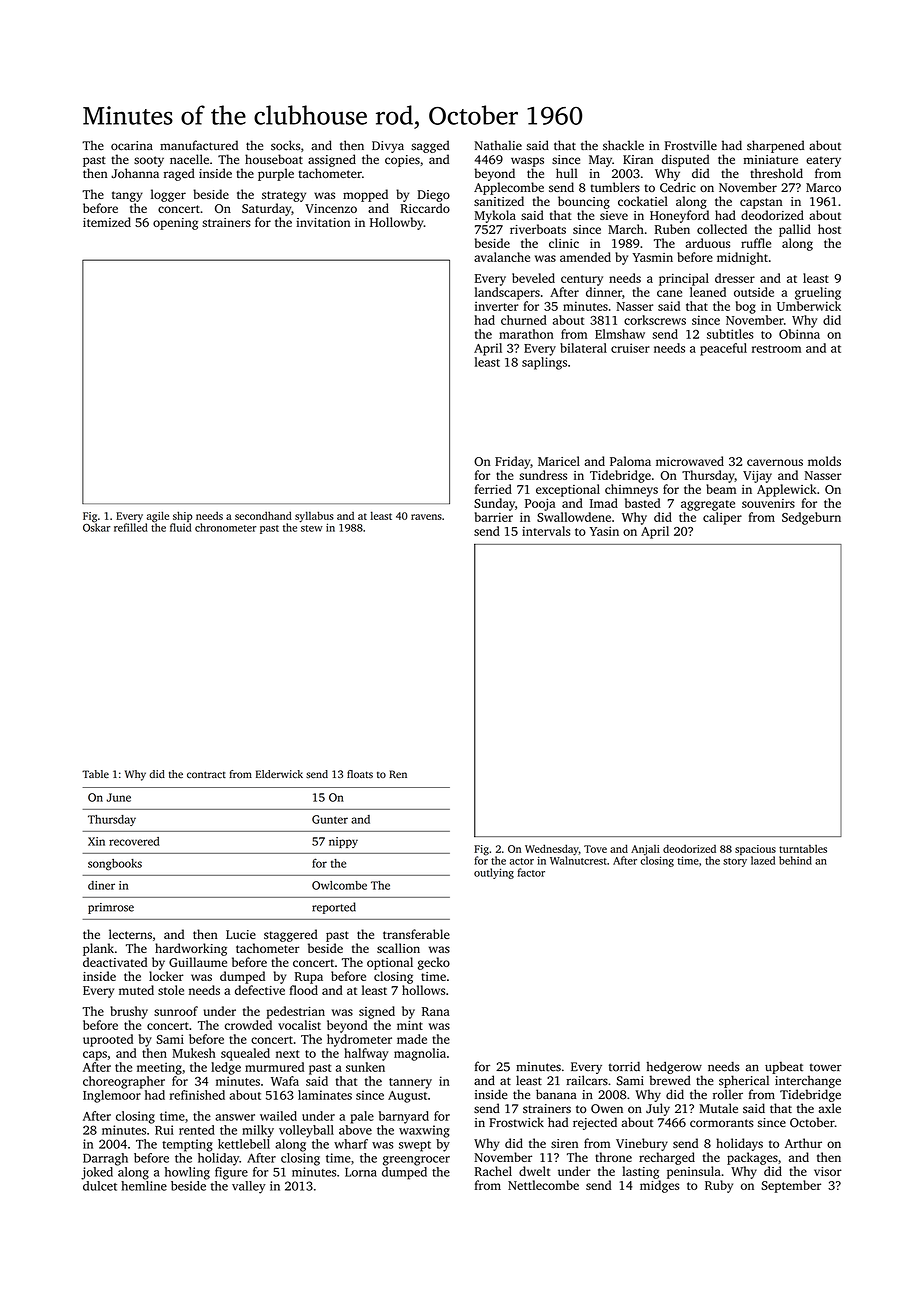  What do you see at coordinates (241, 934) in the page?
I see `Lucie` at bounding box center [241, 934].
